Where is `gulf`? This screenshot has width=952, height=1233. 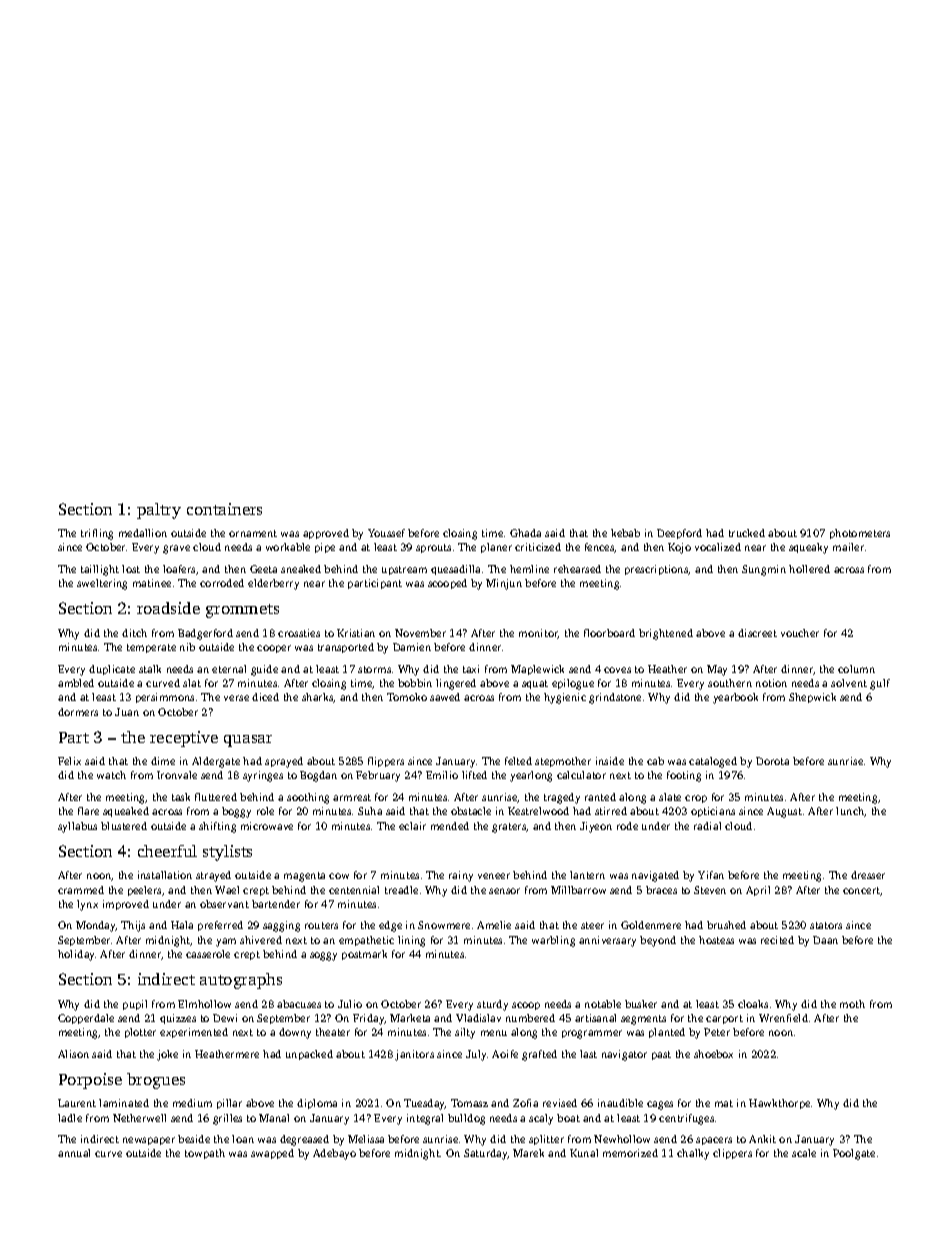
gulf is located at coordinates (880, 684).
